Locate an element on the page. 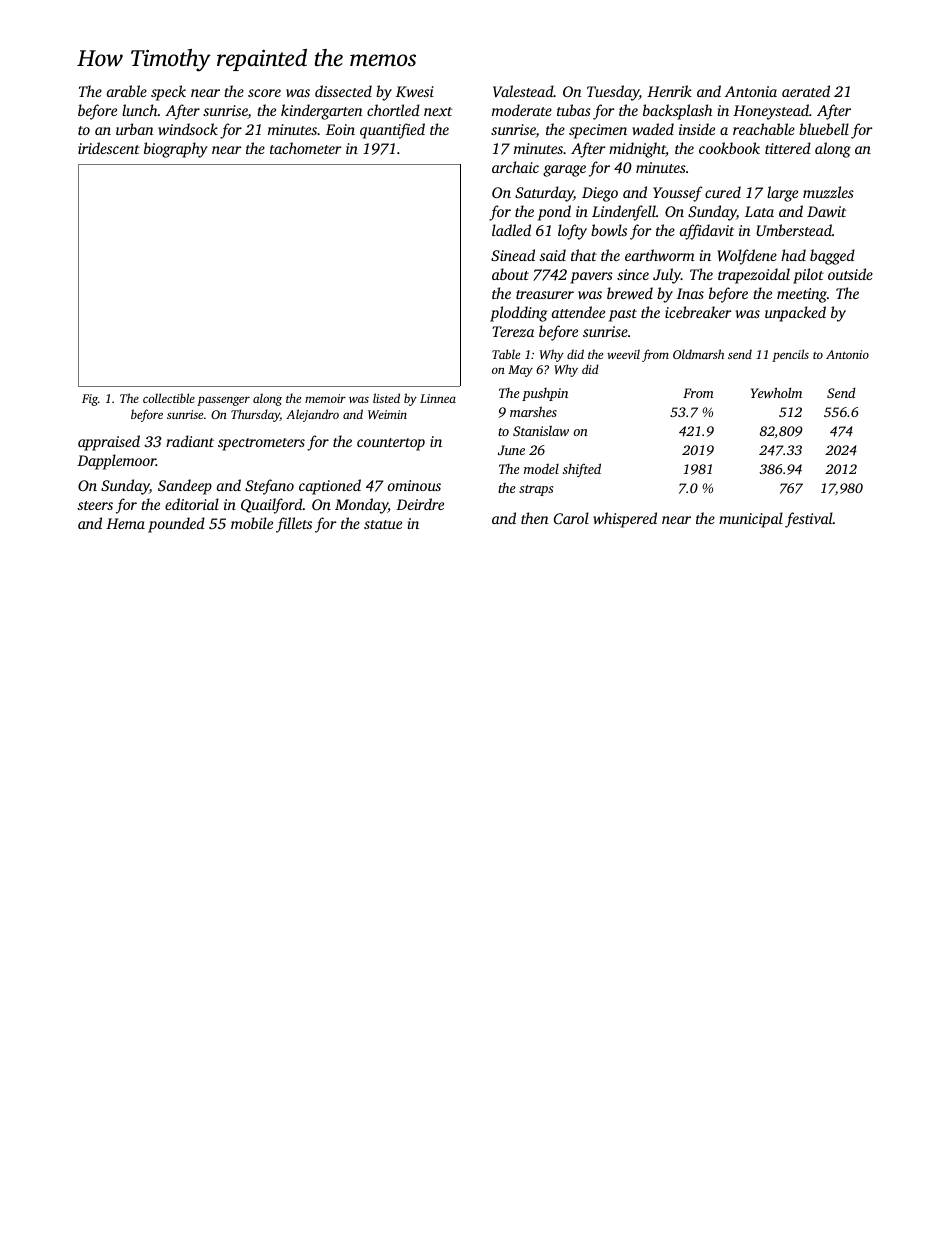 This page has height=1233, width=952. Henrik is located at coordinates (669, 91).
